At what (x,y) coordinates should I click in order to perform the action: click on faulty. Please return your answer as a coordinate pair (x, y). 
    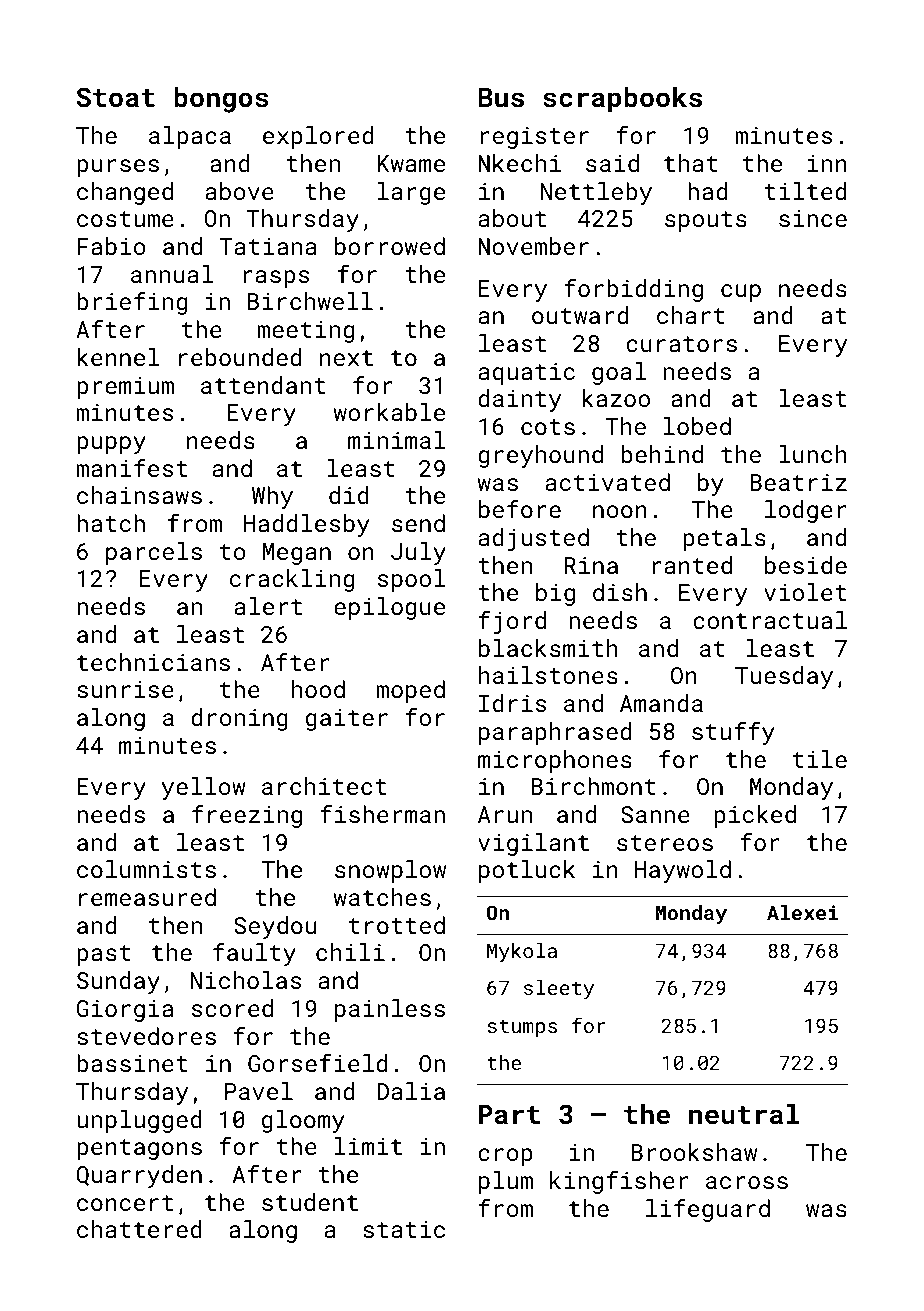
    Looking at the image, I should click on (254, 954).
